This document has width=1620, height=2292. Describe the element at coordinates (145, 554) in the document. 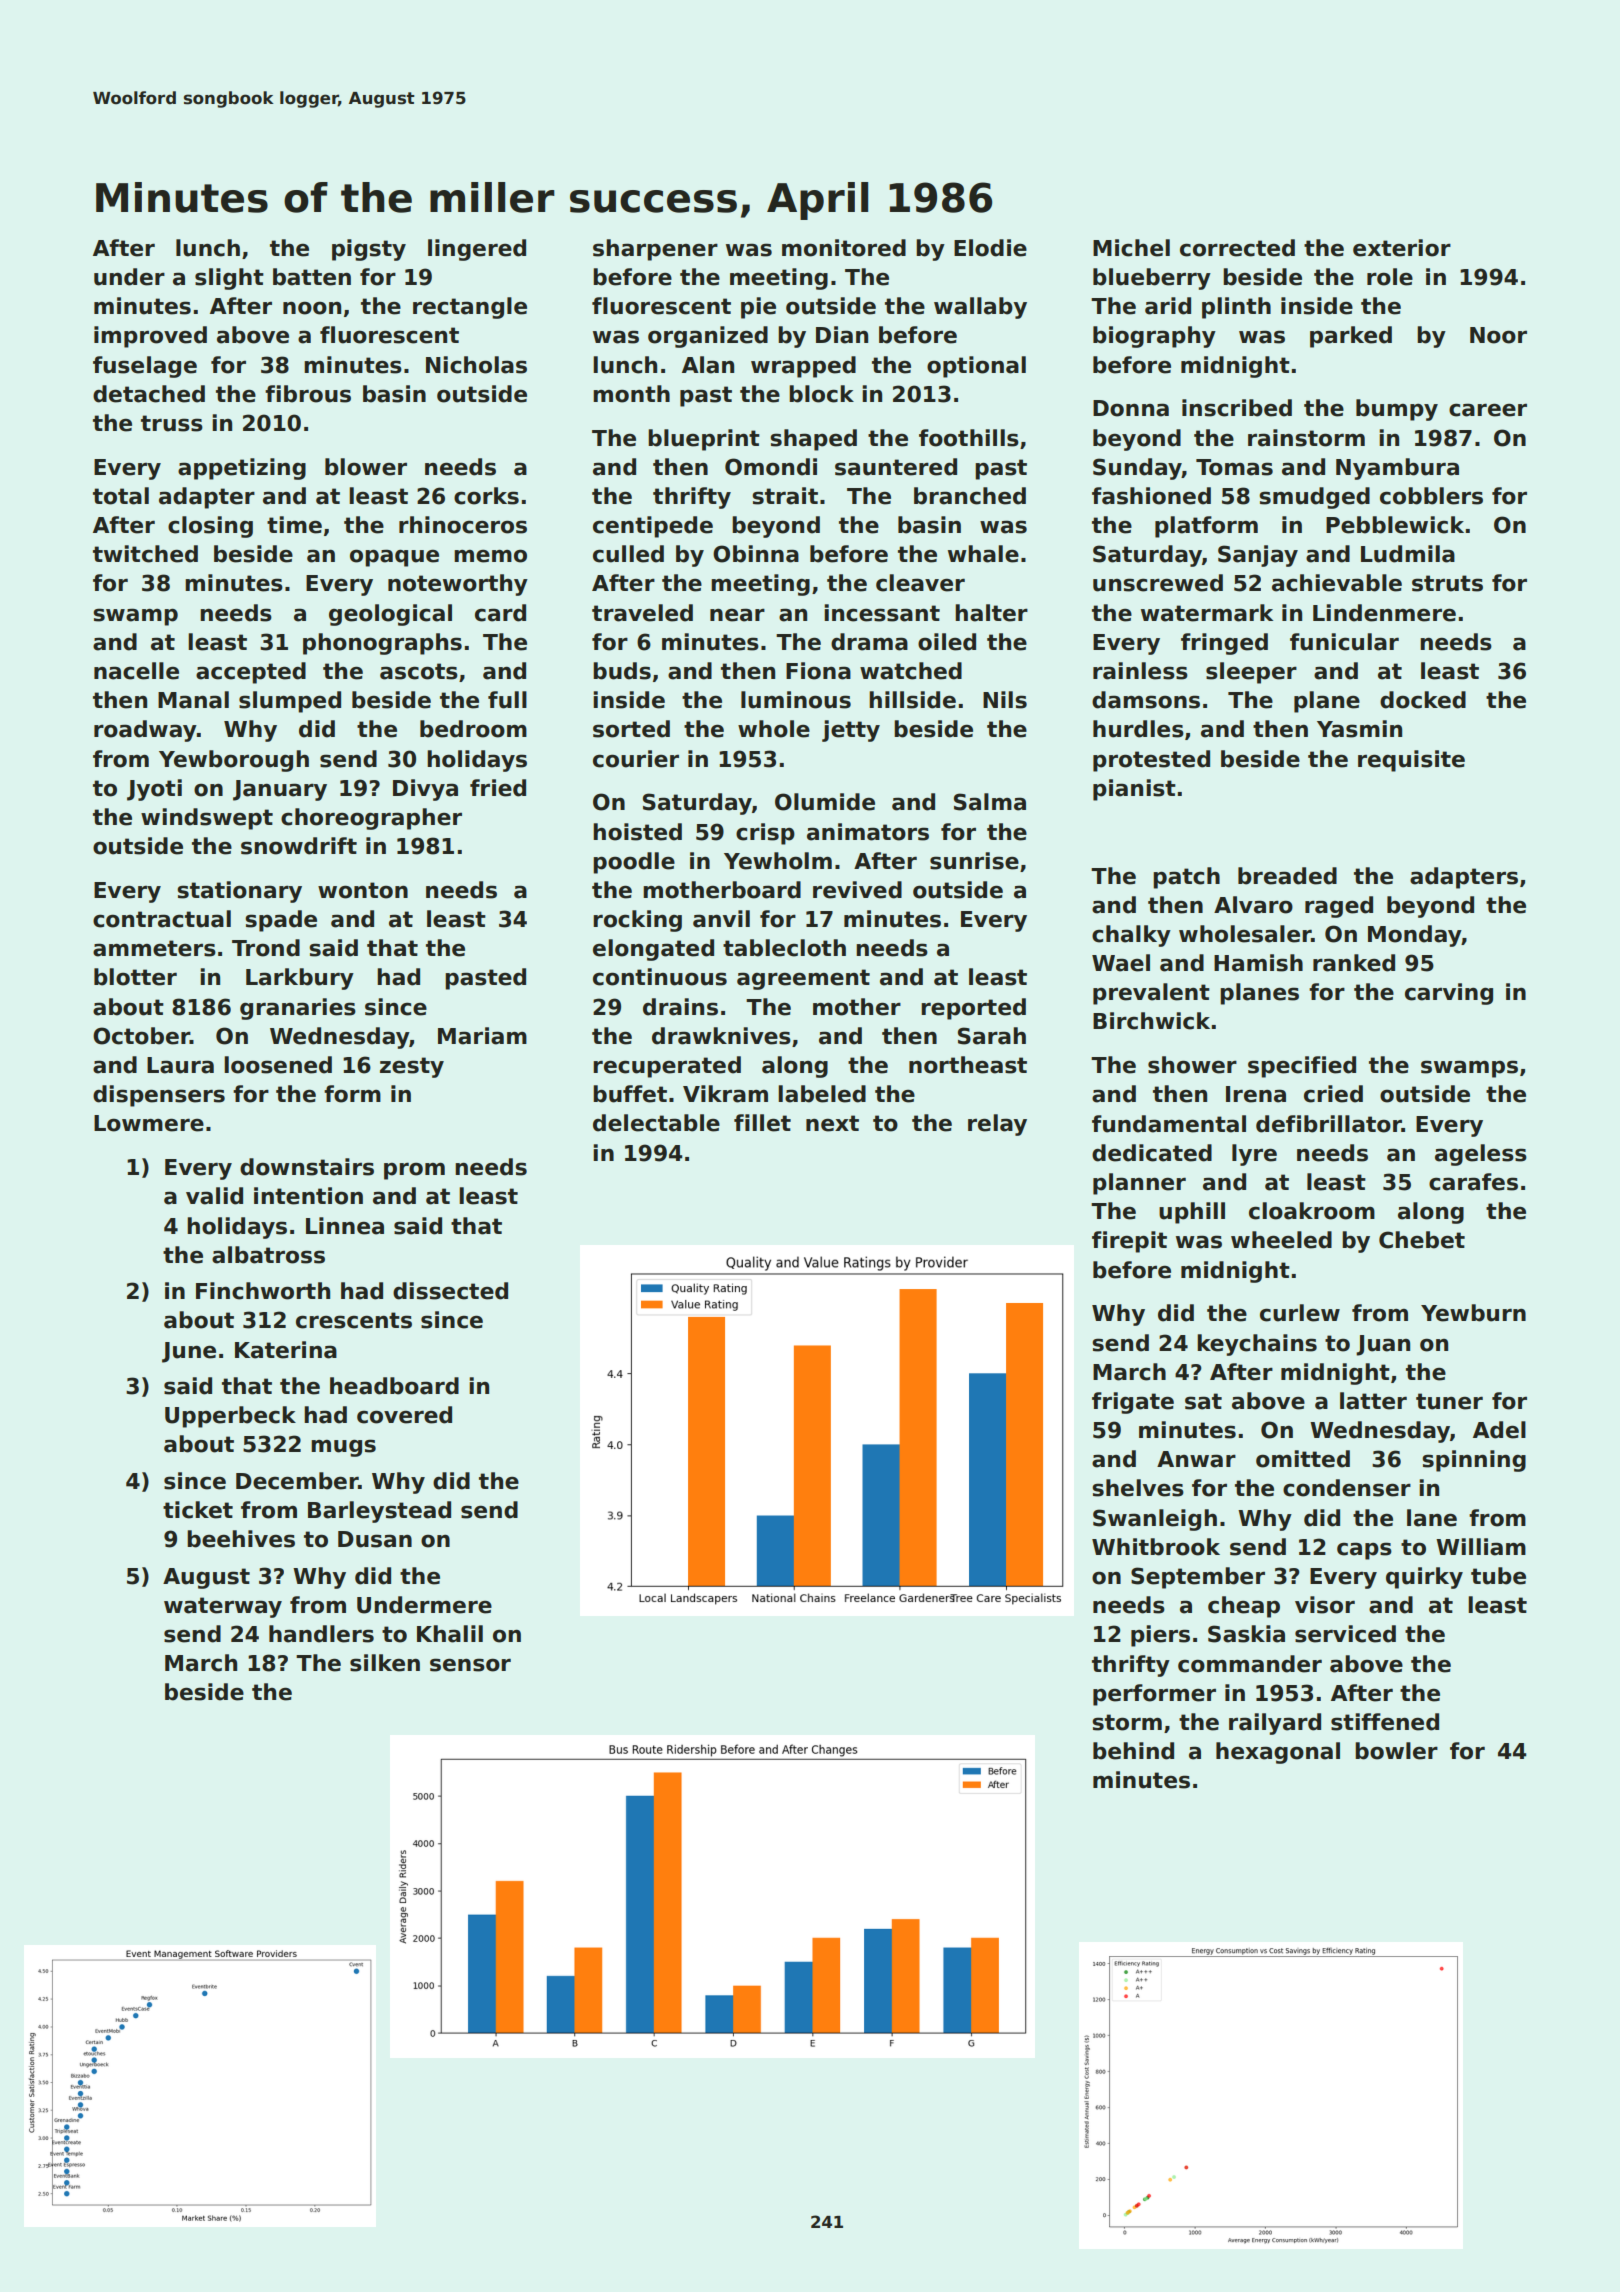

I see `twitched` at that location.
